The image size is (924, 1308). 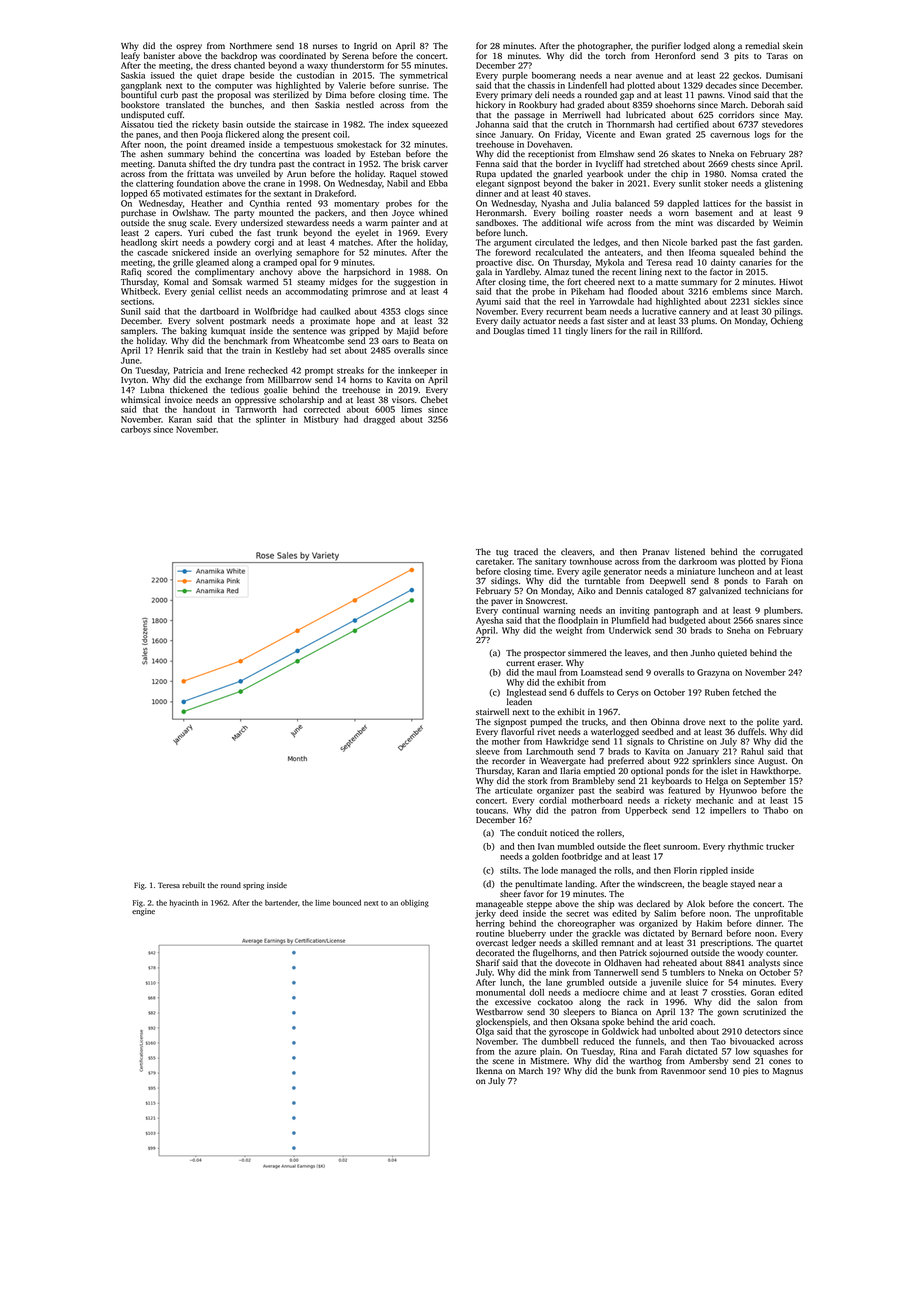 I want to click on Chebet, so click(x=434, y=399).
